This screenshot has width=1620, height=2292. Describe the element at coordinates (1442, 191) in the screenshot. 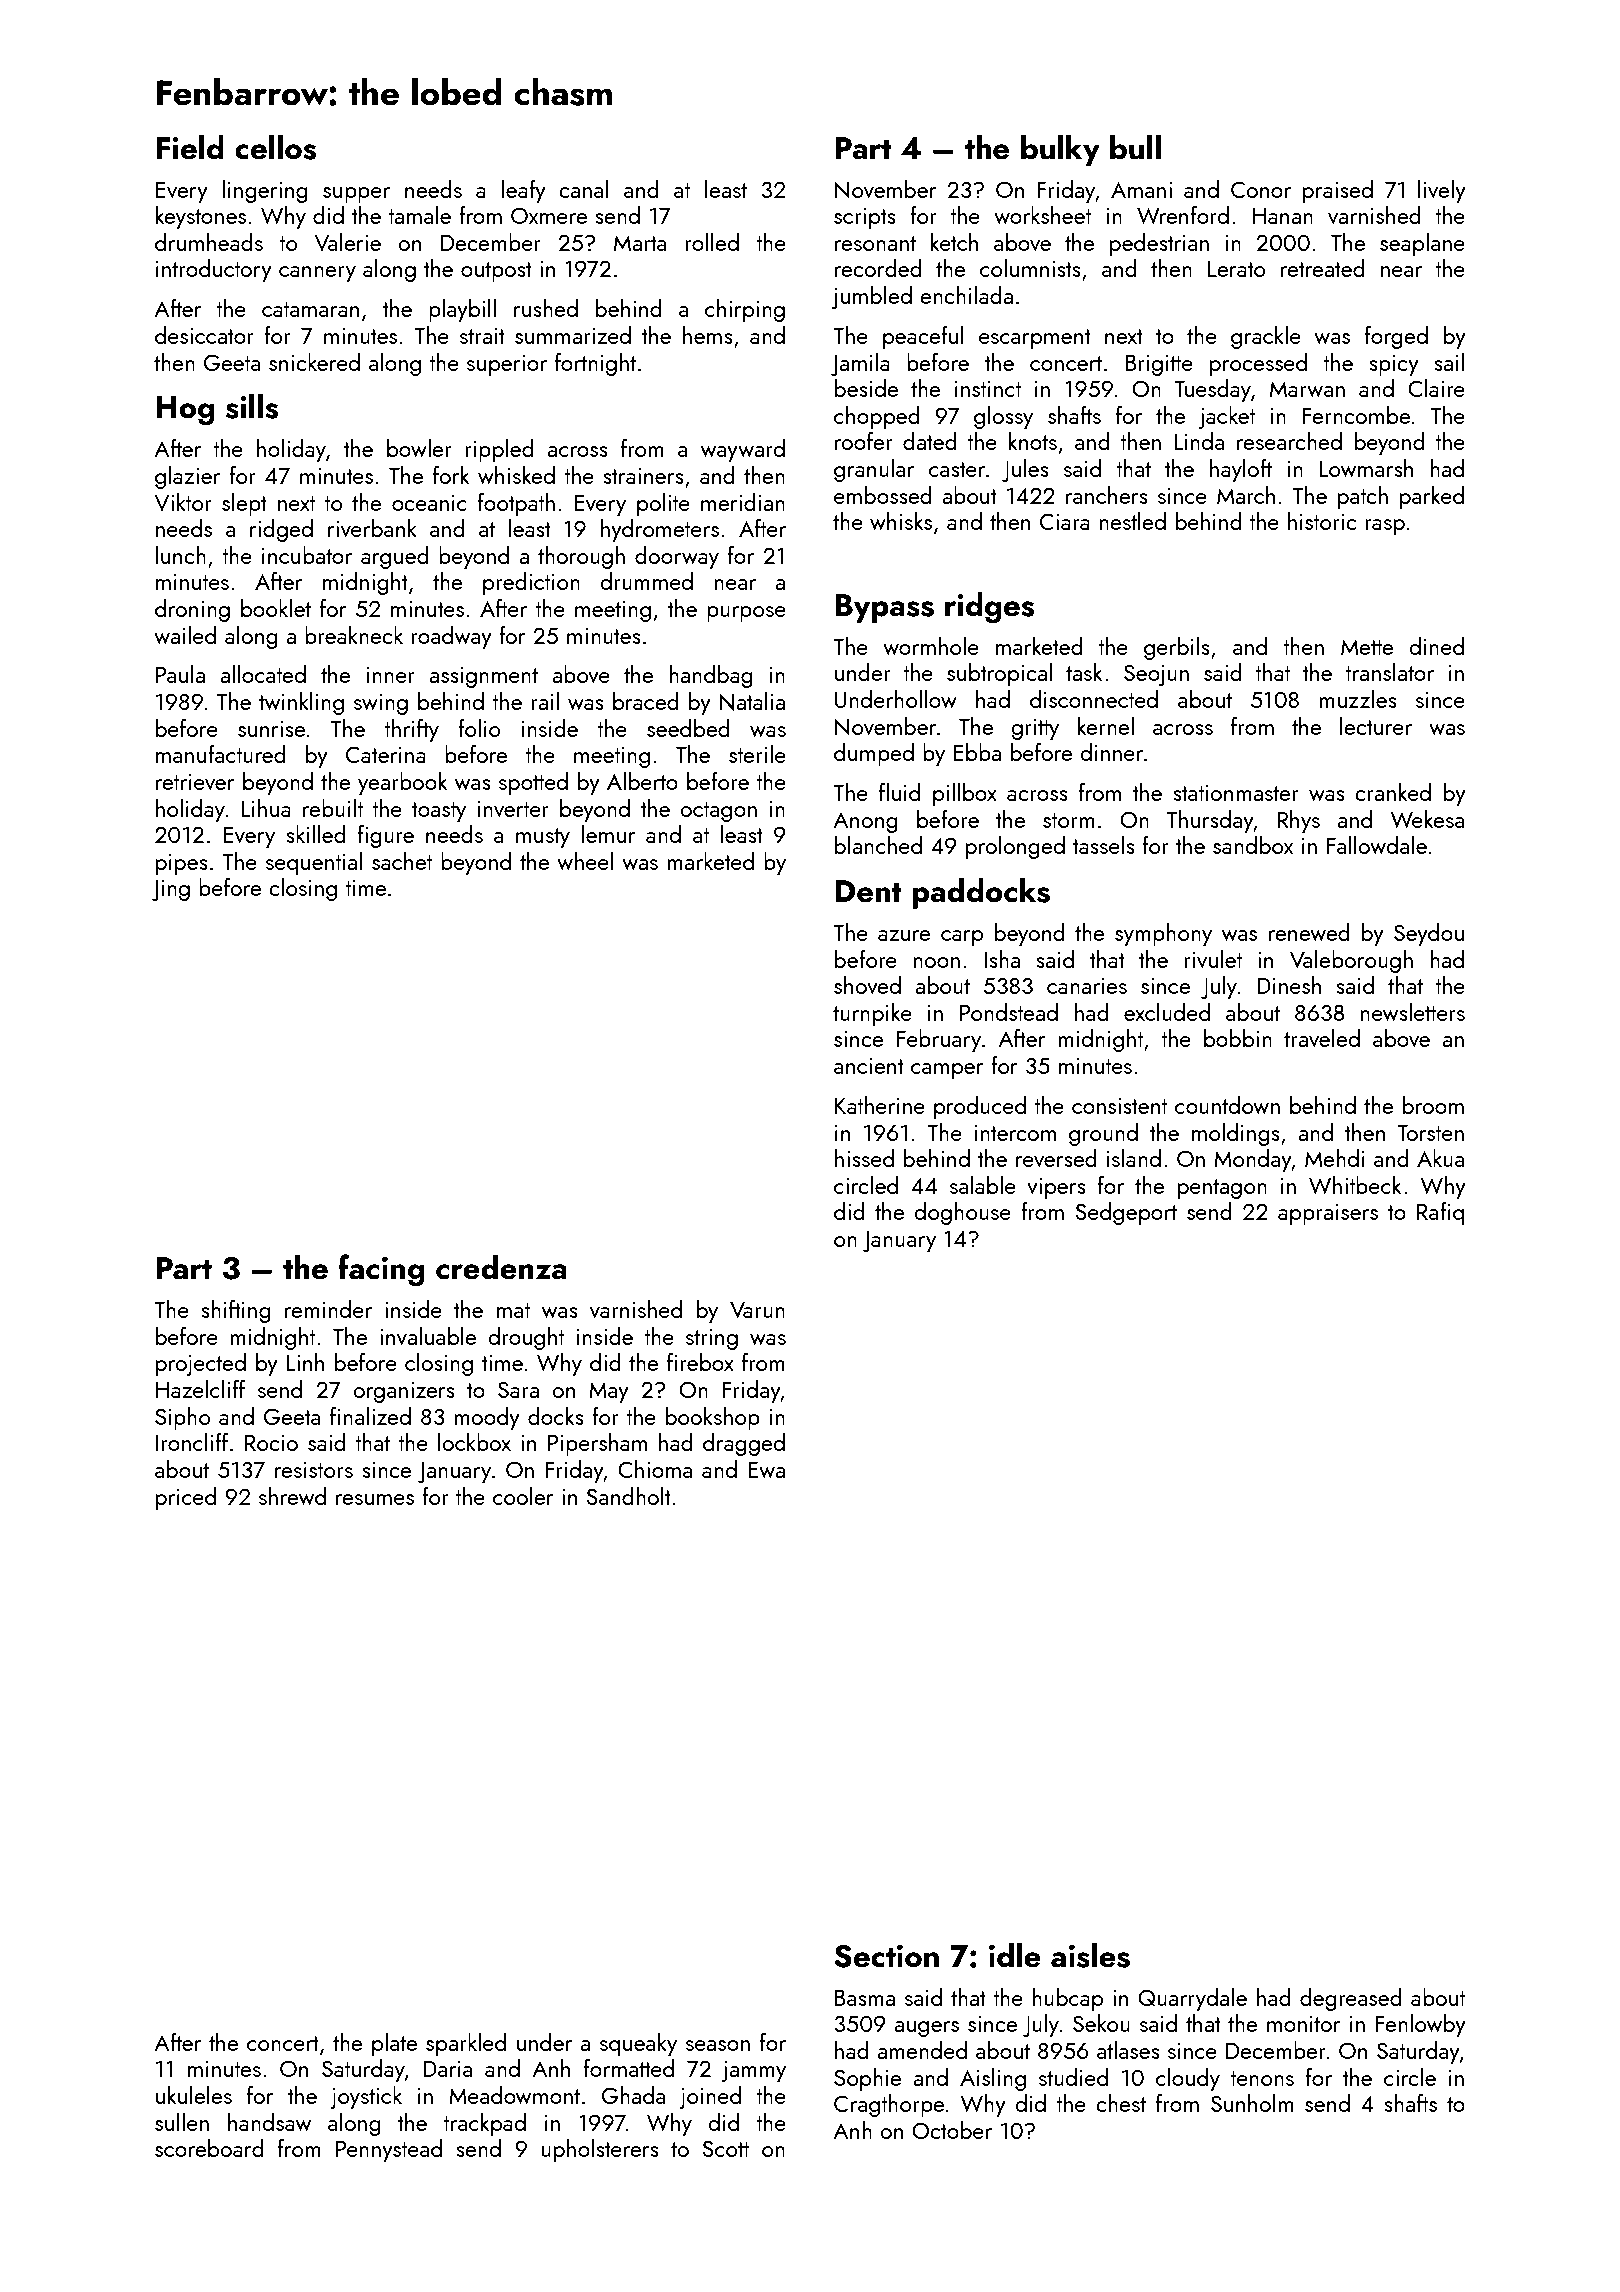

I see `lively` at that location.
